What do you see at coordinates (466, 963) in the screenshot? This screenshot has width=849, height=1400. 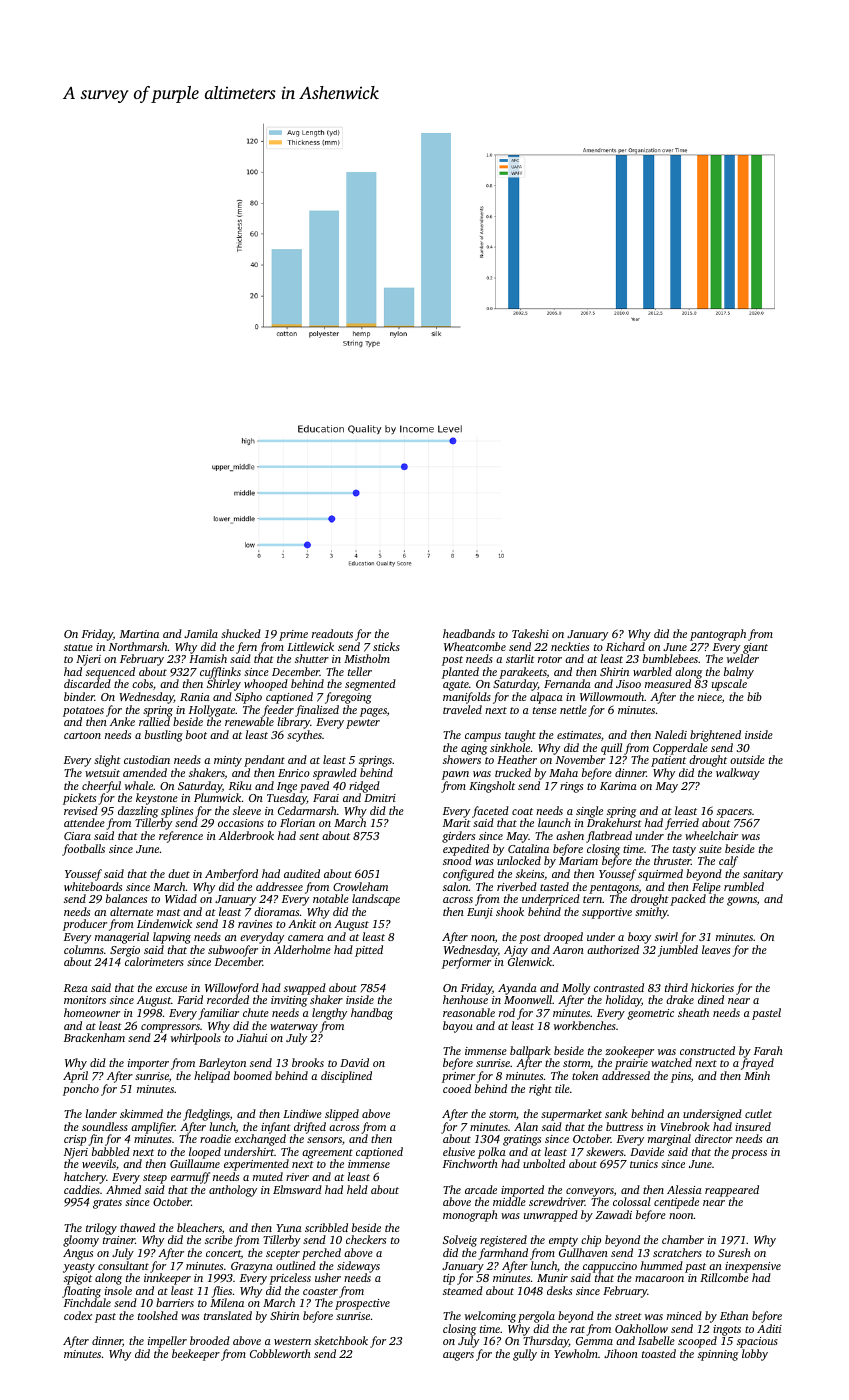 I see `performer` at bounding box center [466, 963].
